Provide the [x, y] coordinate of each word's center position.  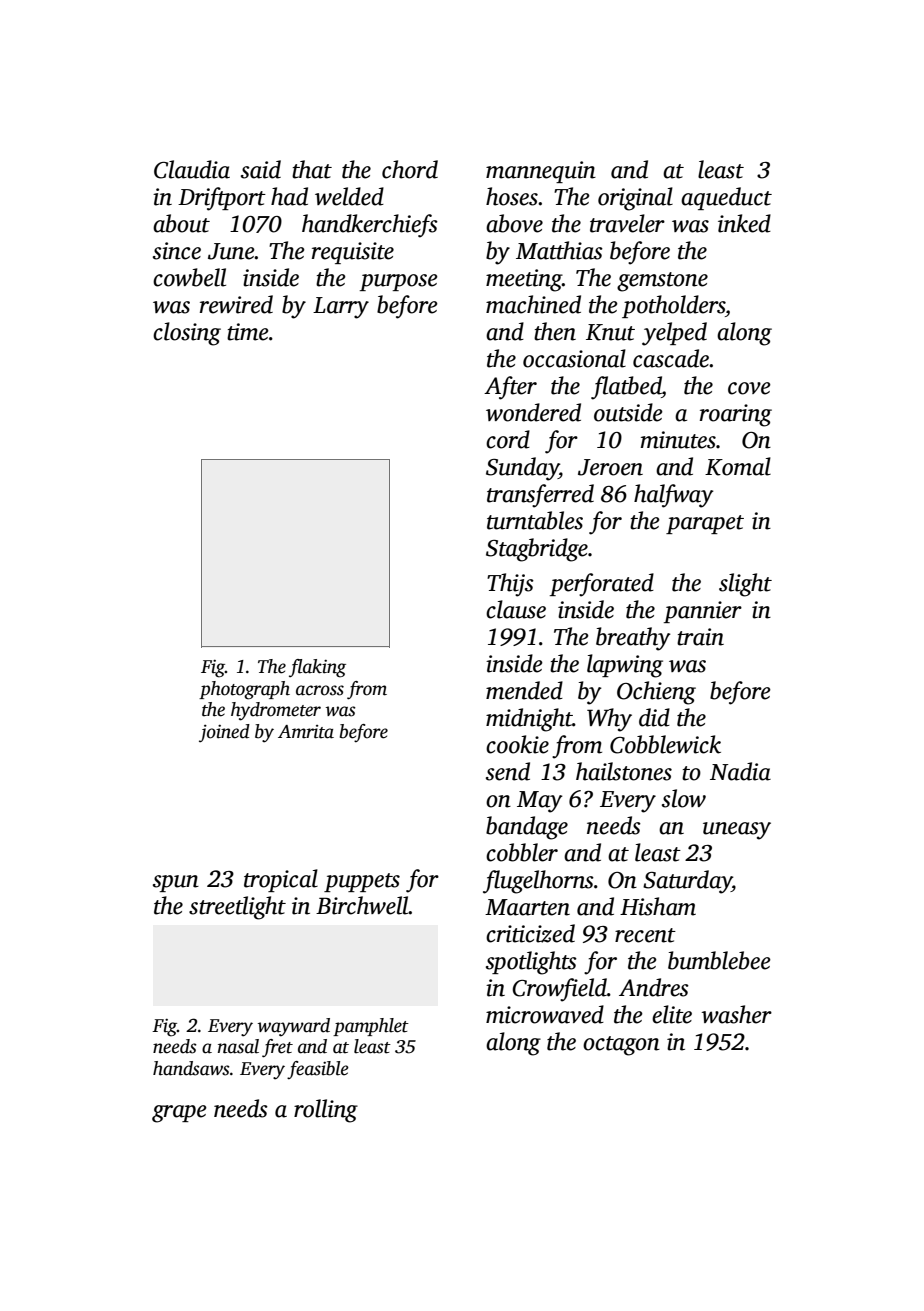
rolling [326, 1111]
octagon [621, 1046]
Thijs [510, 585]
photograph [244, 690]
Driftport [222, 199]
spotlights [531, 963]
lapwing [625, 666]
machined [533, 304]
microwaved [545, 1014]
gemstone [662, 282]
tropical [281, 880]
